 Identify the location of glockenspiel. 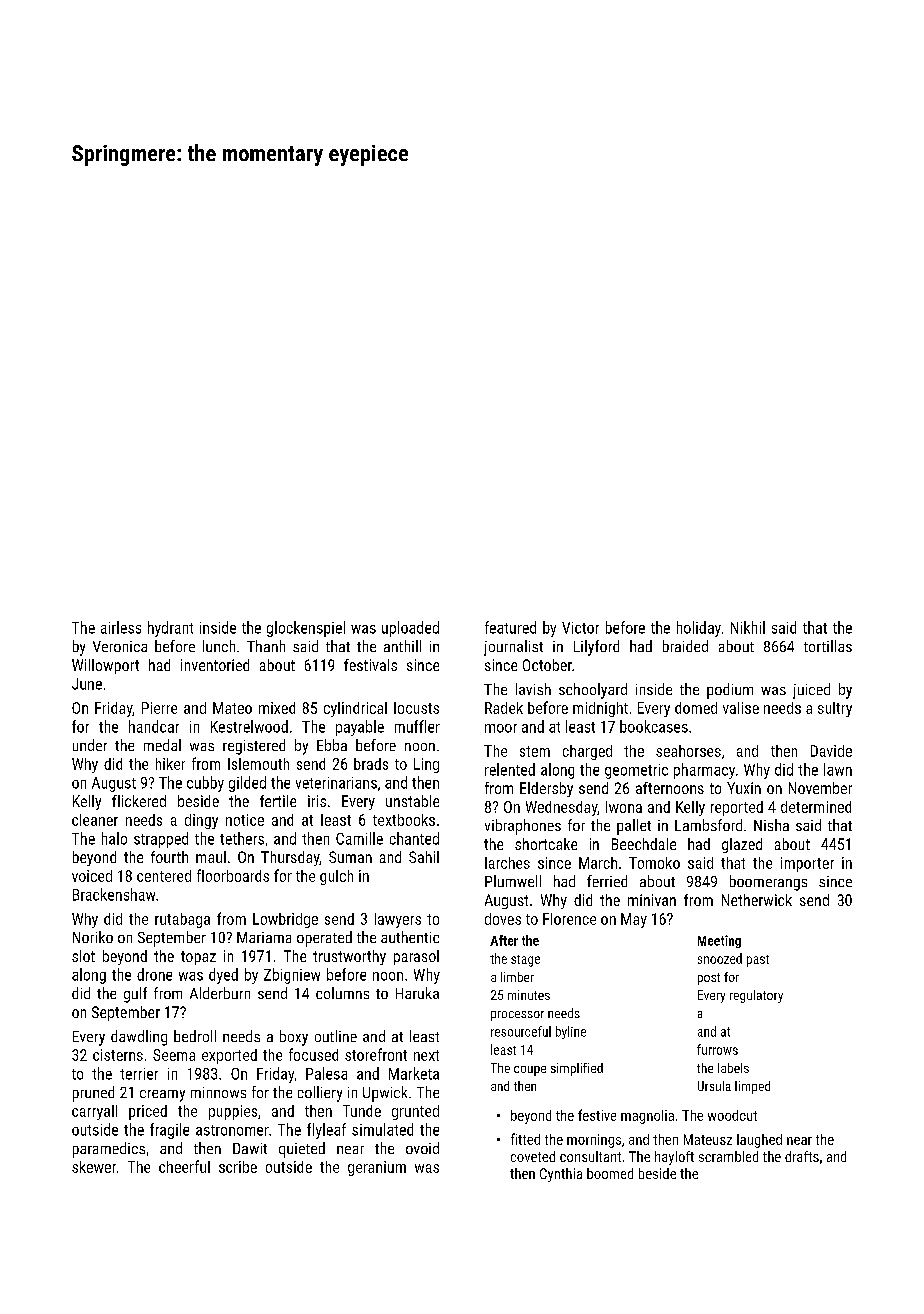
(306, 629).
